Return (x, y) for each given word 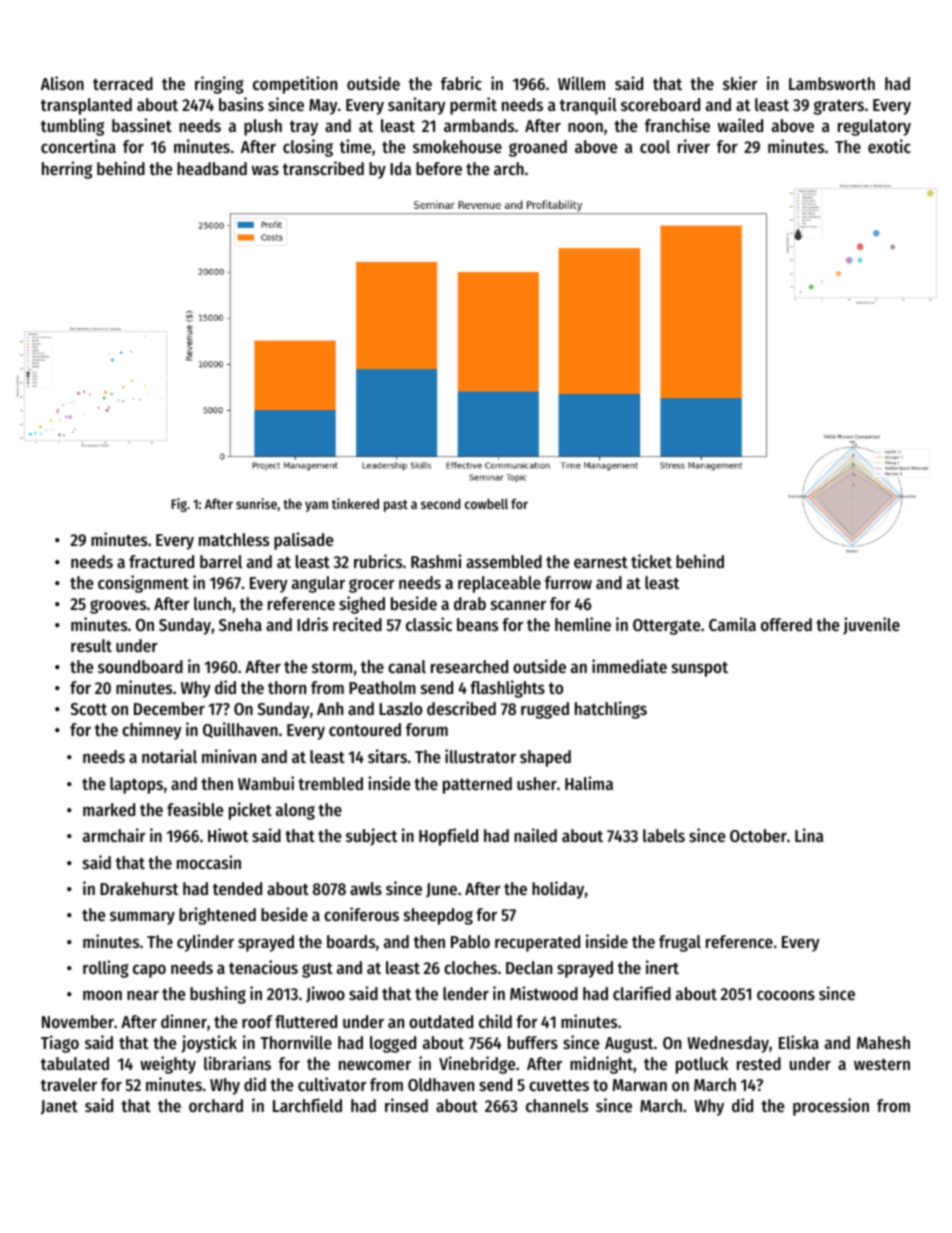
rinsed (406, 1105)
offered (786, 624)
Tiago (60, 1044)
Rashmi (436, 561)
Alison (62, 83)
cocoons (786, 995)
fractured (161, 561)
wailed (740, 125)
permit (473, 106)
